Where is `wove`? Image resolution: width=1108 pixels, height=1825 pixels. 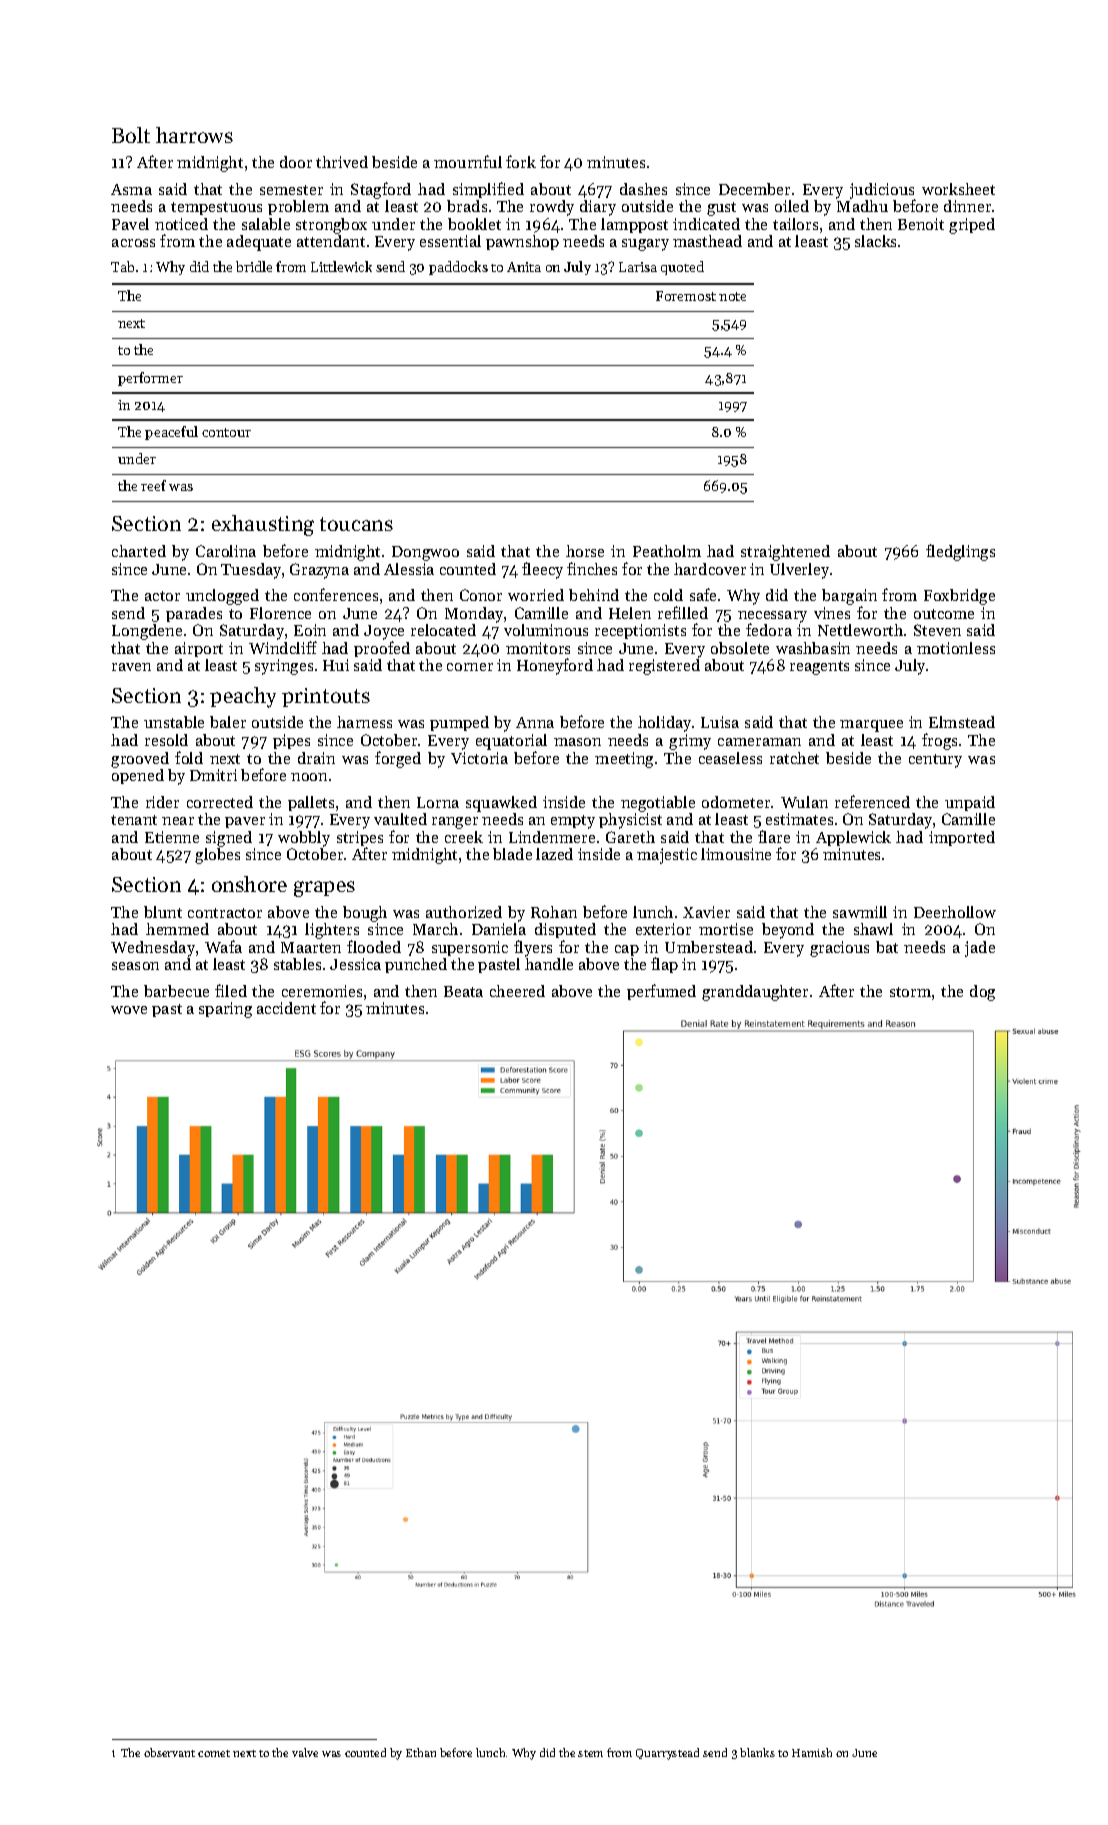 wove is located at coordinates (129, 1010).
